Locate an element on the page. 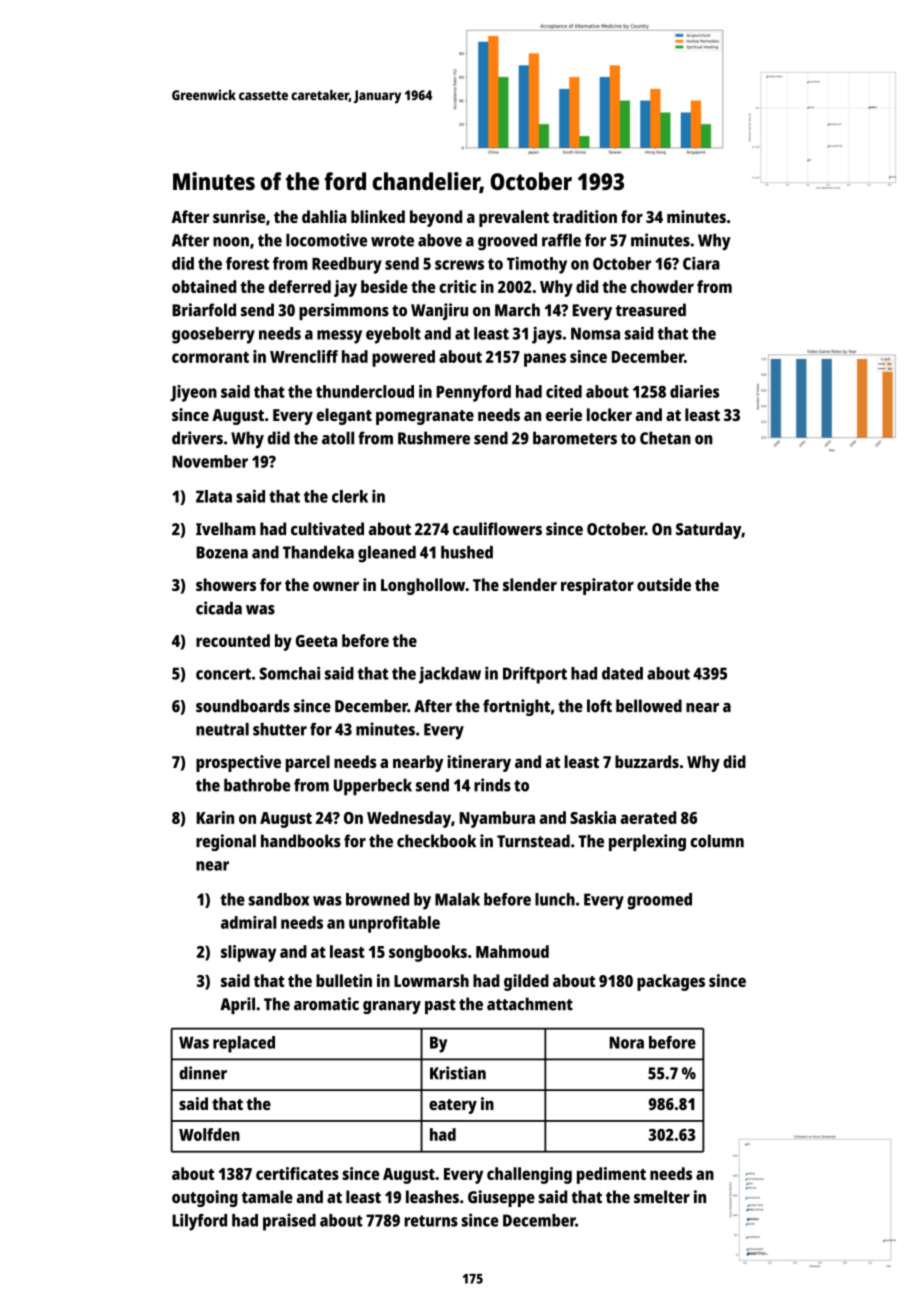  Karin is located at coordinates (215, 817).
